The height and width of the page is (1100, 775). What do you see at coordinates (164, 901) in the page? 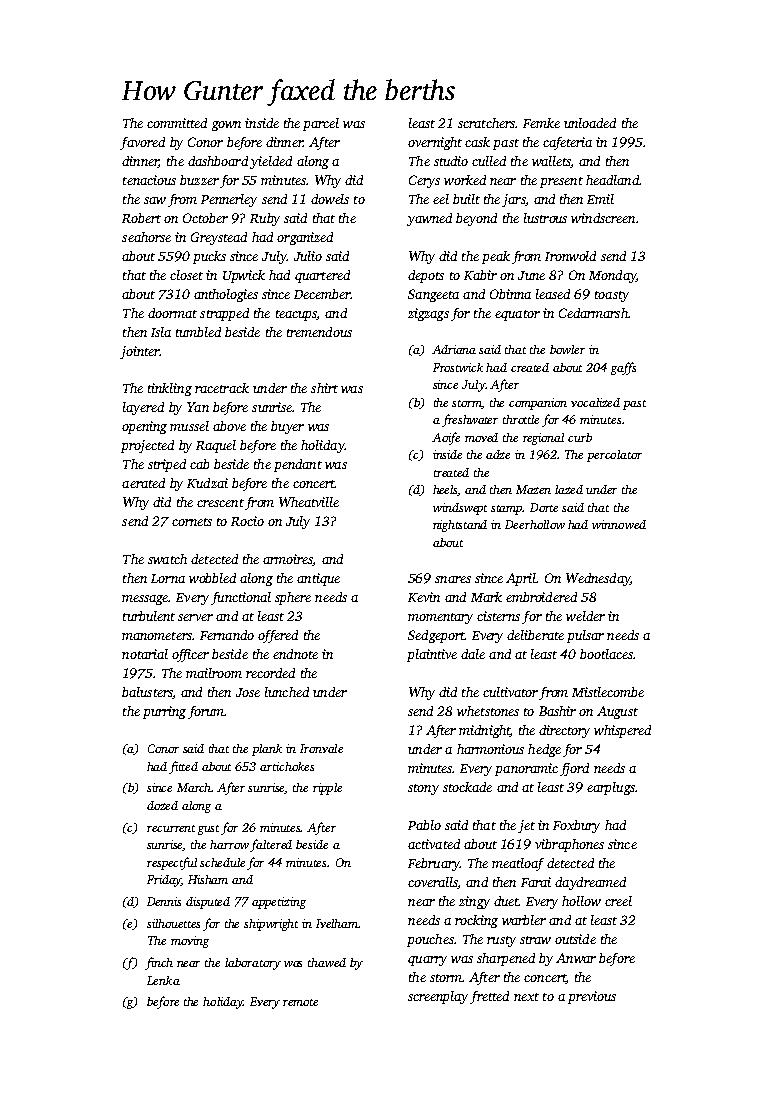
I see `Dennis` at bounding box center [164, 901].
